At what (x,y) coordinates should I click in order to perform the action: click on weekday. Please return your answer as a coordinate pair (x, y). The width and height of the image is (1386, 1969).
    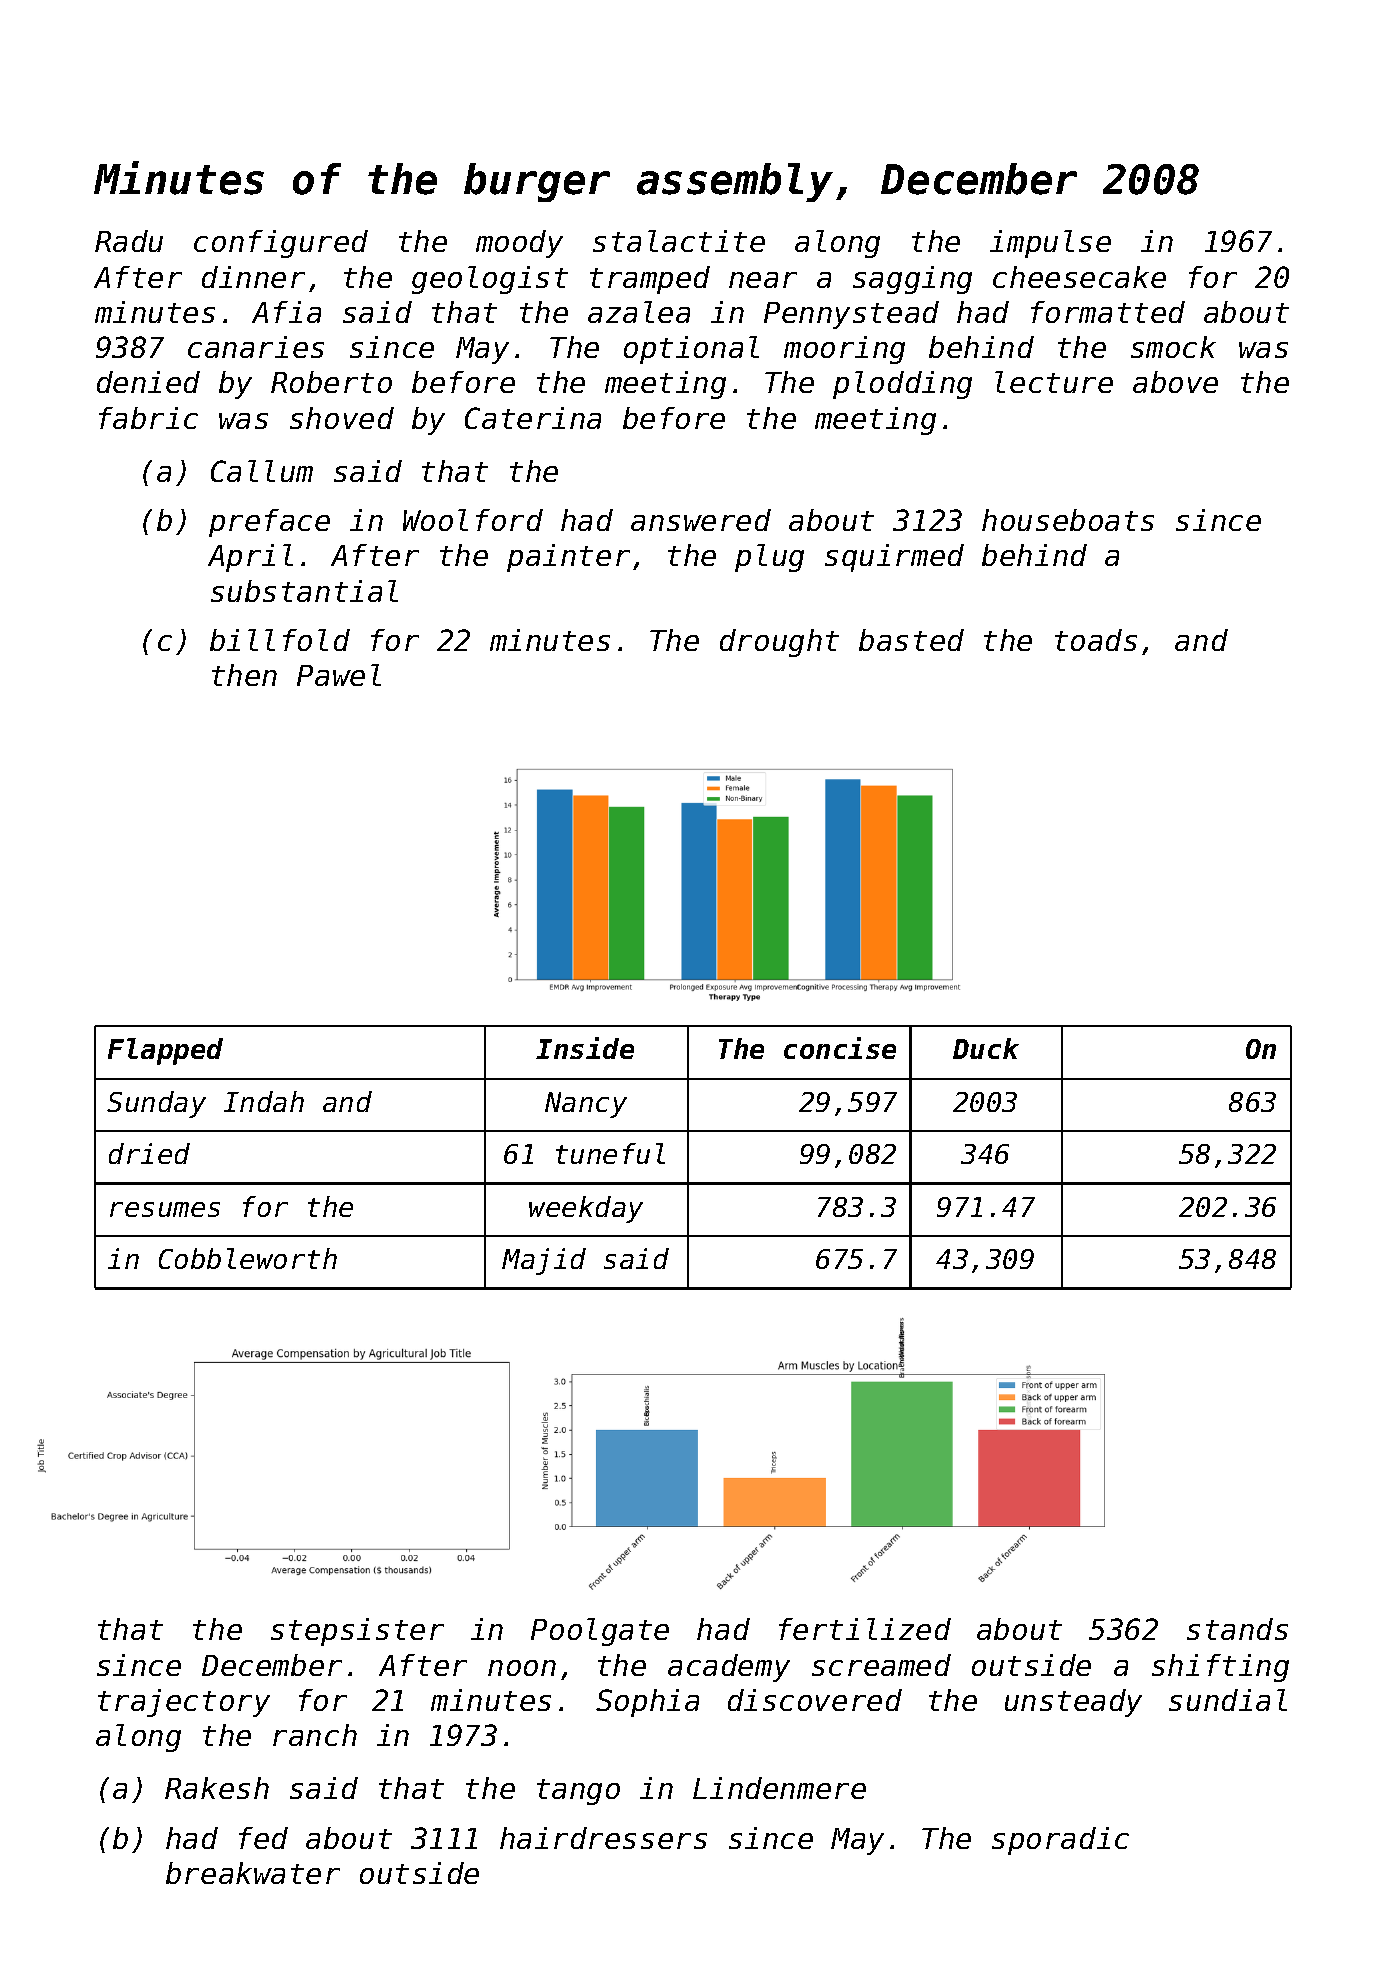
    Looking at the image, I should click on (586, 1209).
